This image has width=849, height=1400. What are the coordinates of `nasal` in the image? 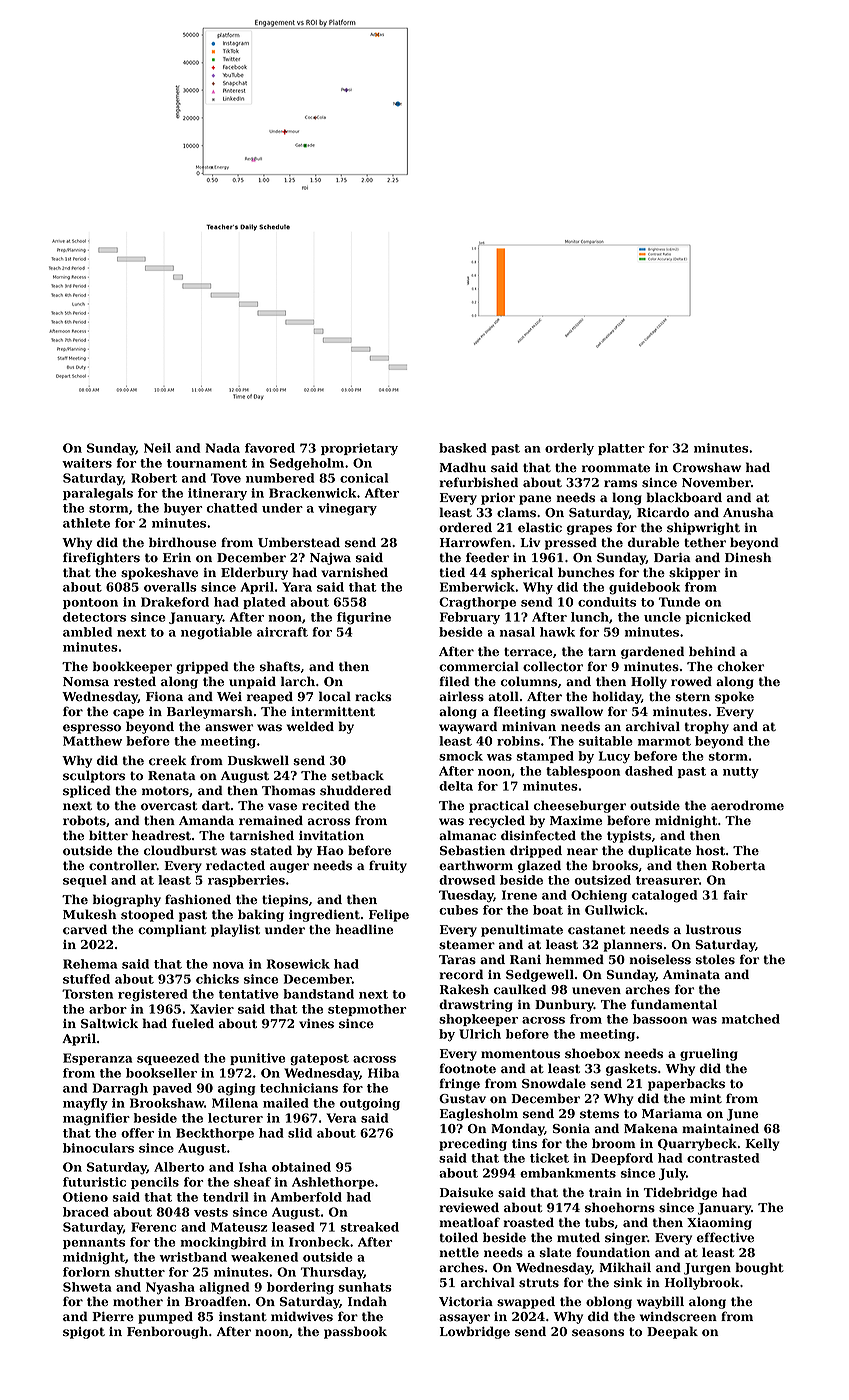 It's located at (517, 632).
